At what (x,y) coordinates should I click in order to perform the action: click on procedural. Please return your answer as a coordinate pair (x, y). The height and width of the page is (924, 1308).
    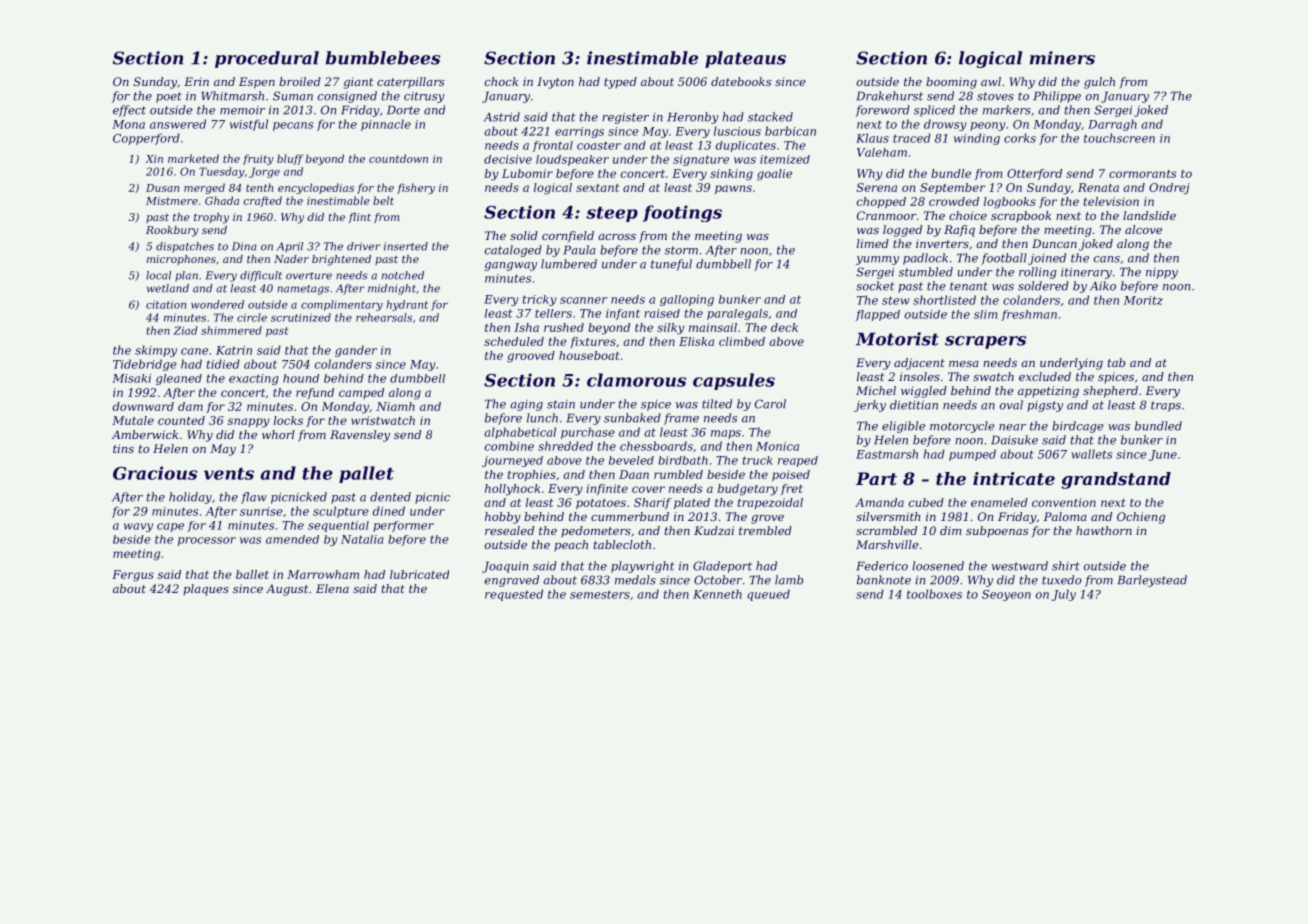
    Looking at the image, I should click on (267, 59).
